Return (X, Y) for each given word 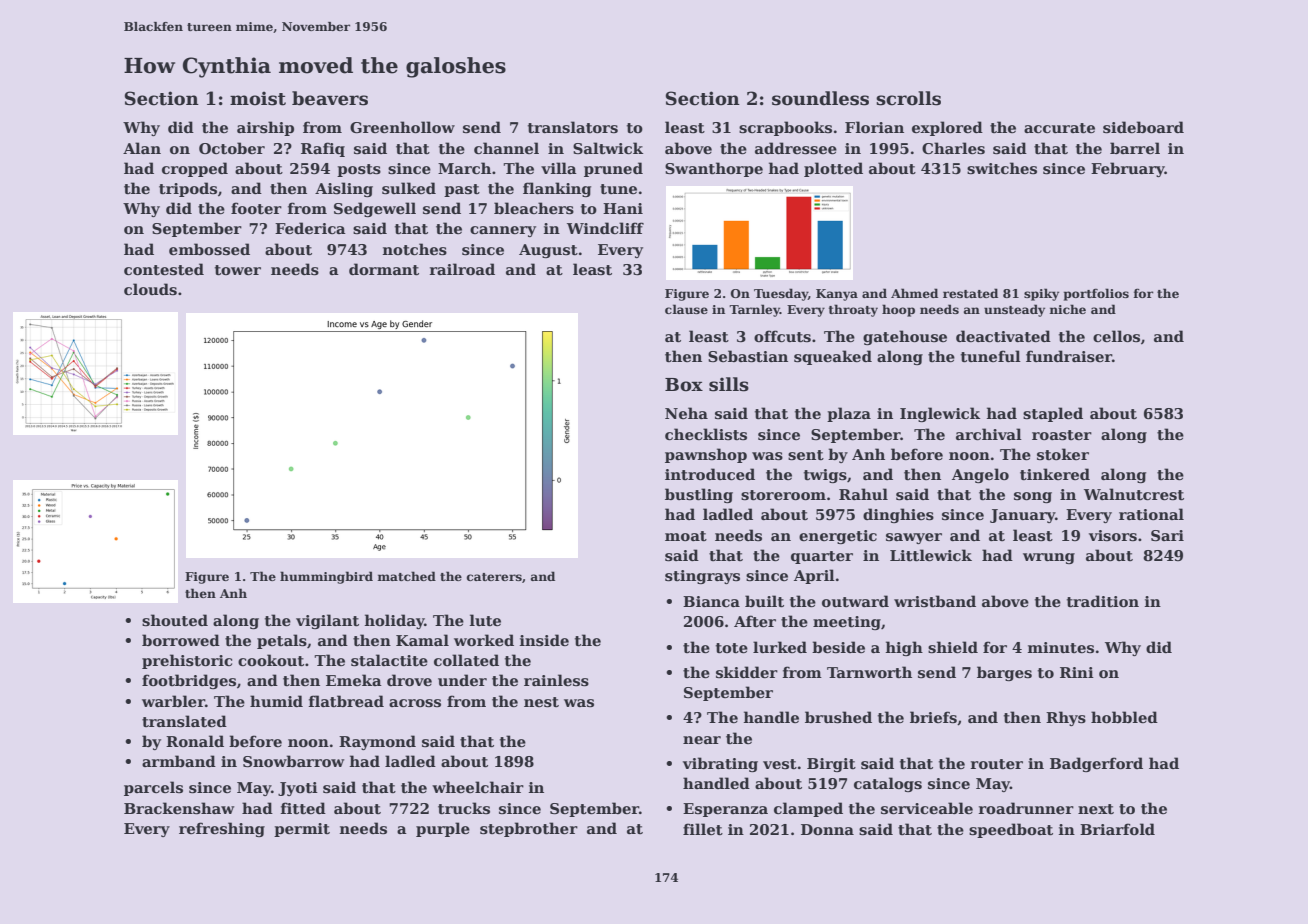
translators (573, 127)
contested (164, 269)
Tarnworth (869, 672)
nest (541, 702)
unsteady (1014, 310)
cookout (271, 660)
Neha (686, 413)
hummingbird (326, 577)
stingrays (702, 577)
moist (258, 98)
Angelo (980, 475)
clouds (150, 289)
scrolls (908, 98)
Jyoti (298, 789)
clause (686, 309)
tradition (1103, 601)
